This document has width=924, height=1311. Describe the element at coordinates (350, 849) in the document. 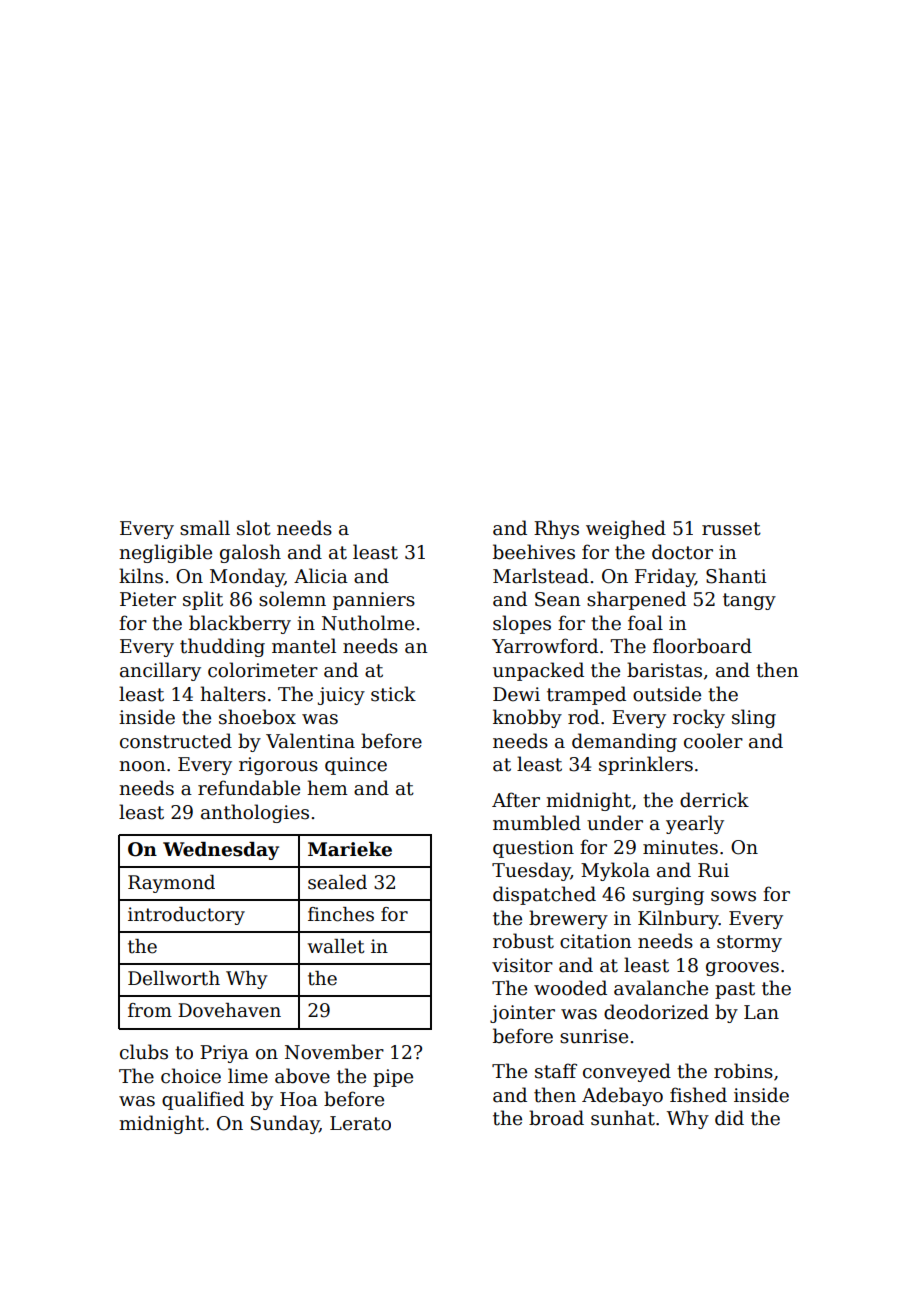

I see `Marieke` at that location.
